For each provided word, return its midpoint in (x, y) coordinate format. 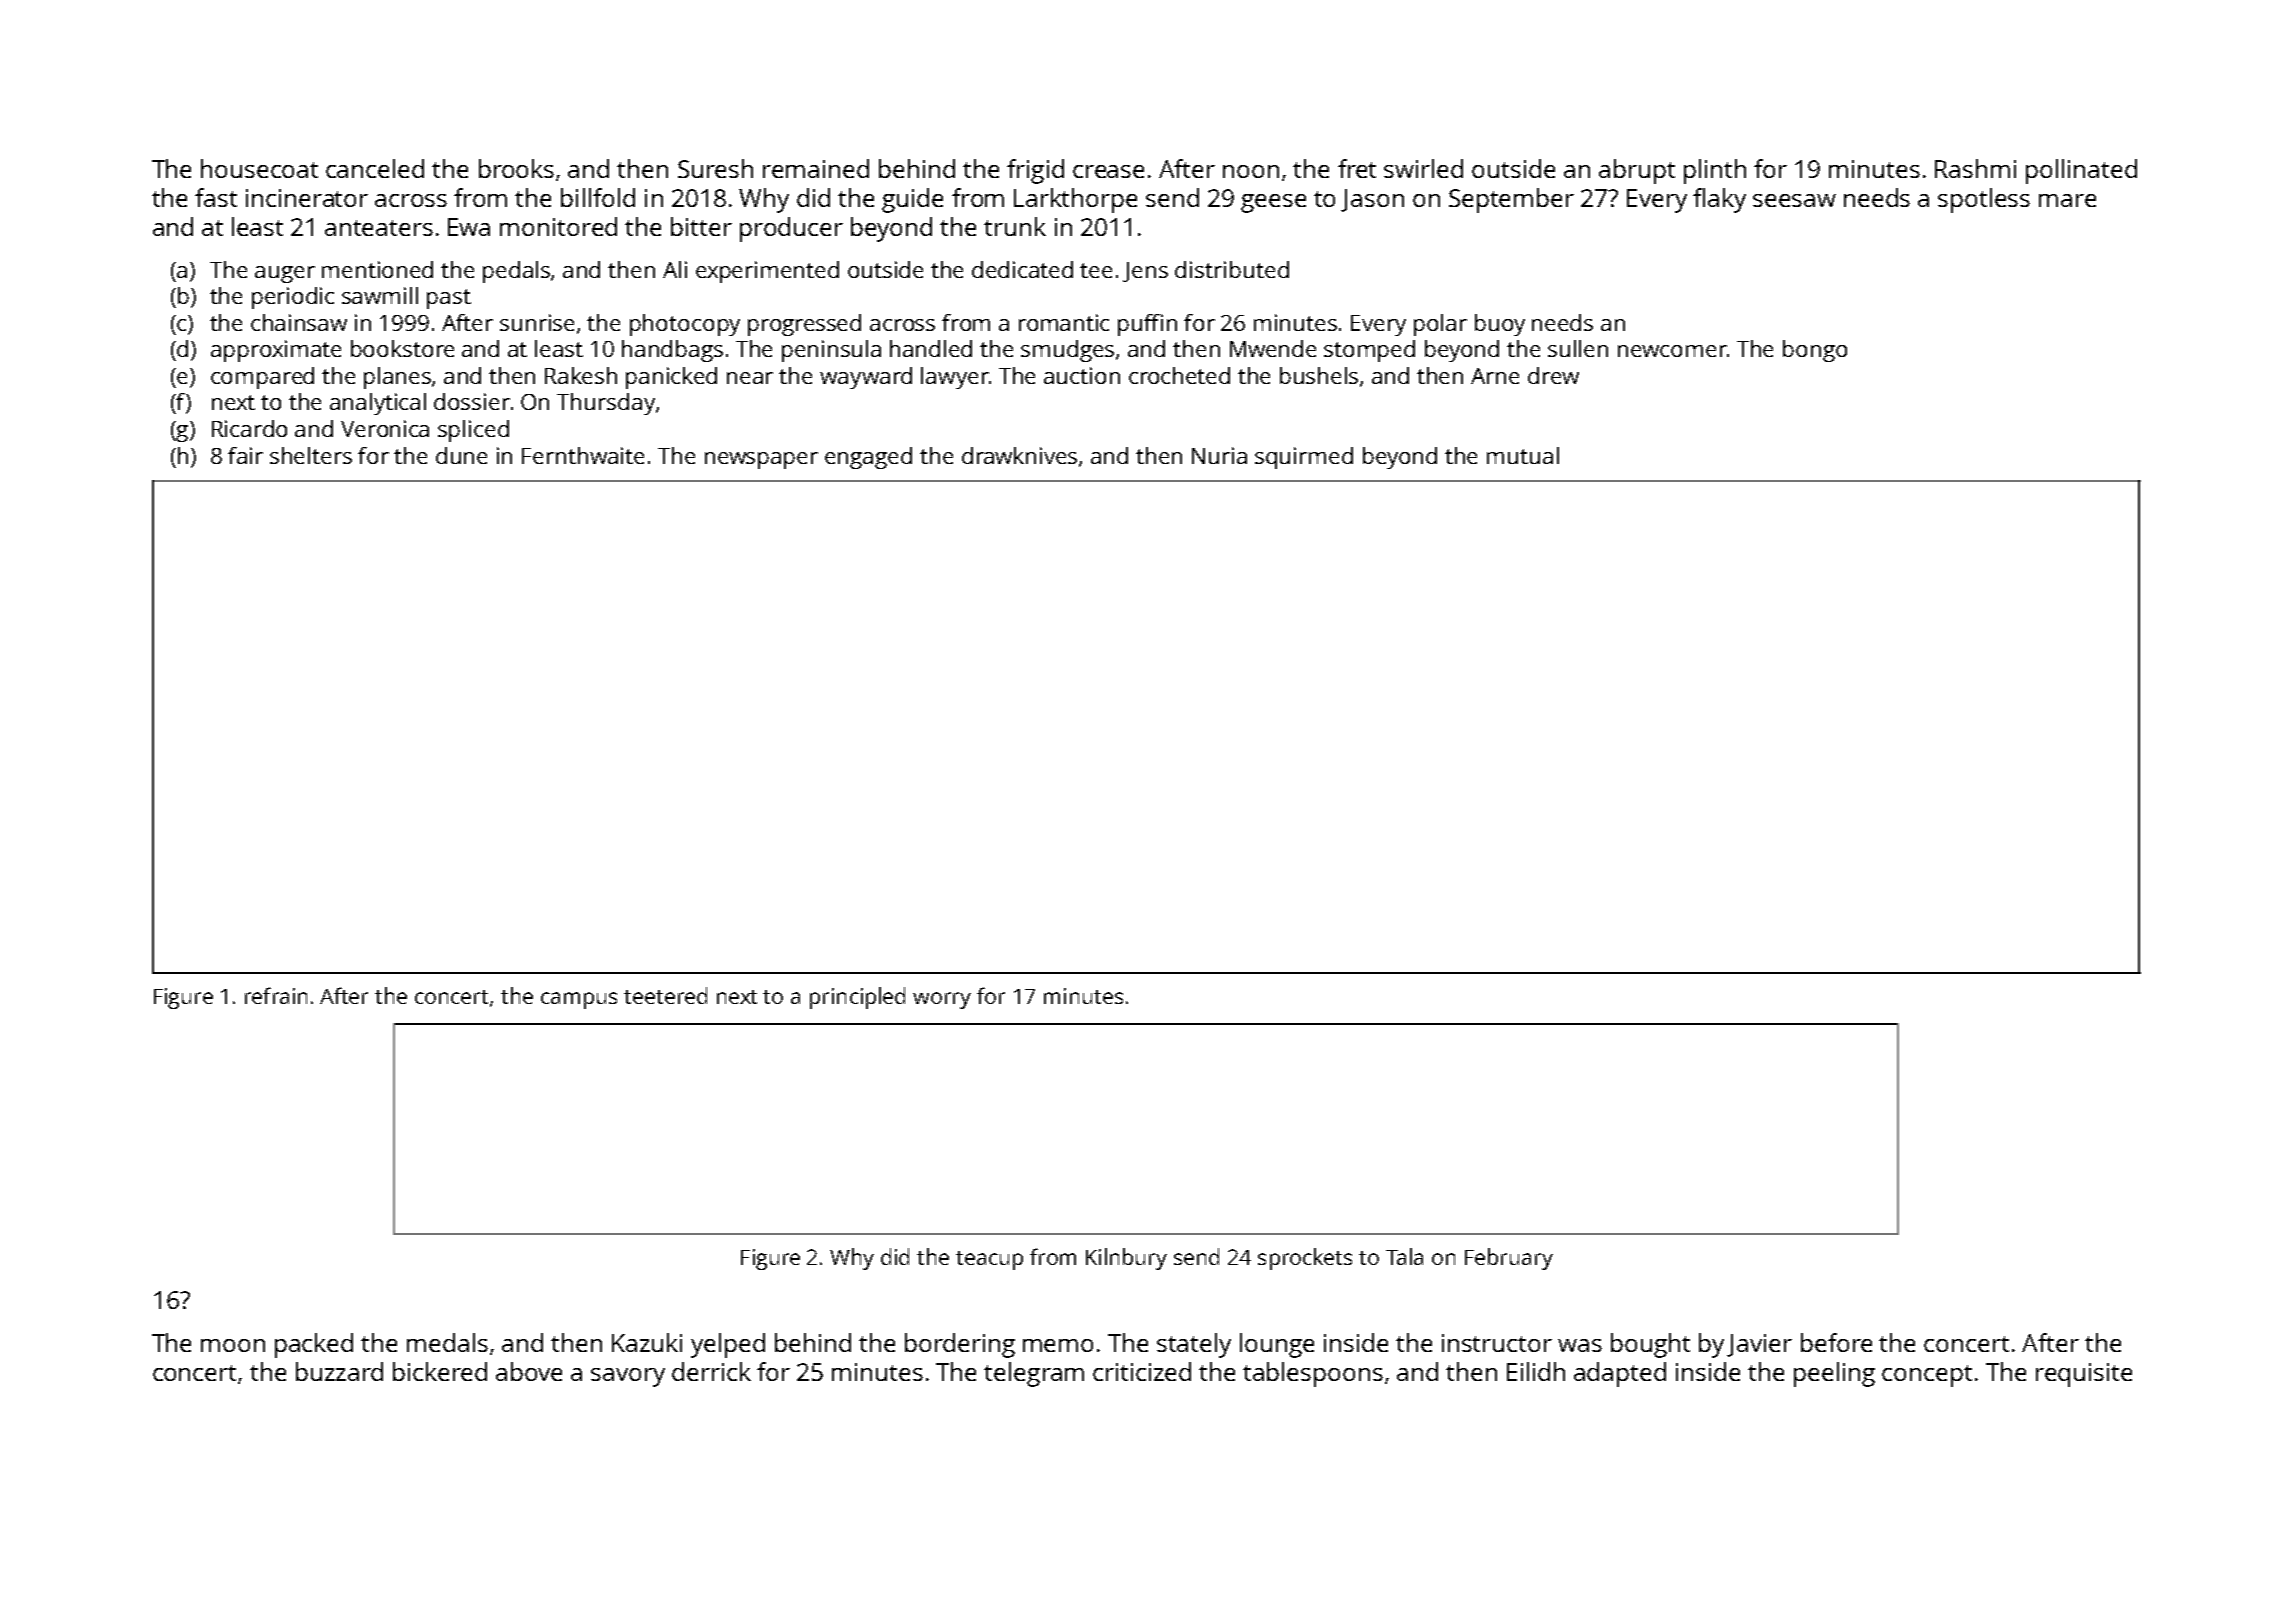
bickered (440, 1371)
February (1509, 1259)
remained (816, 168)
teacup (989, 1260)
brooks (516, 168)
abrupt (1637, 171)
